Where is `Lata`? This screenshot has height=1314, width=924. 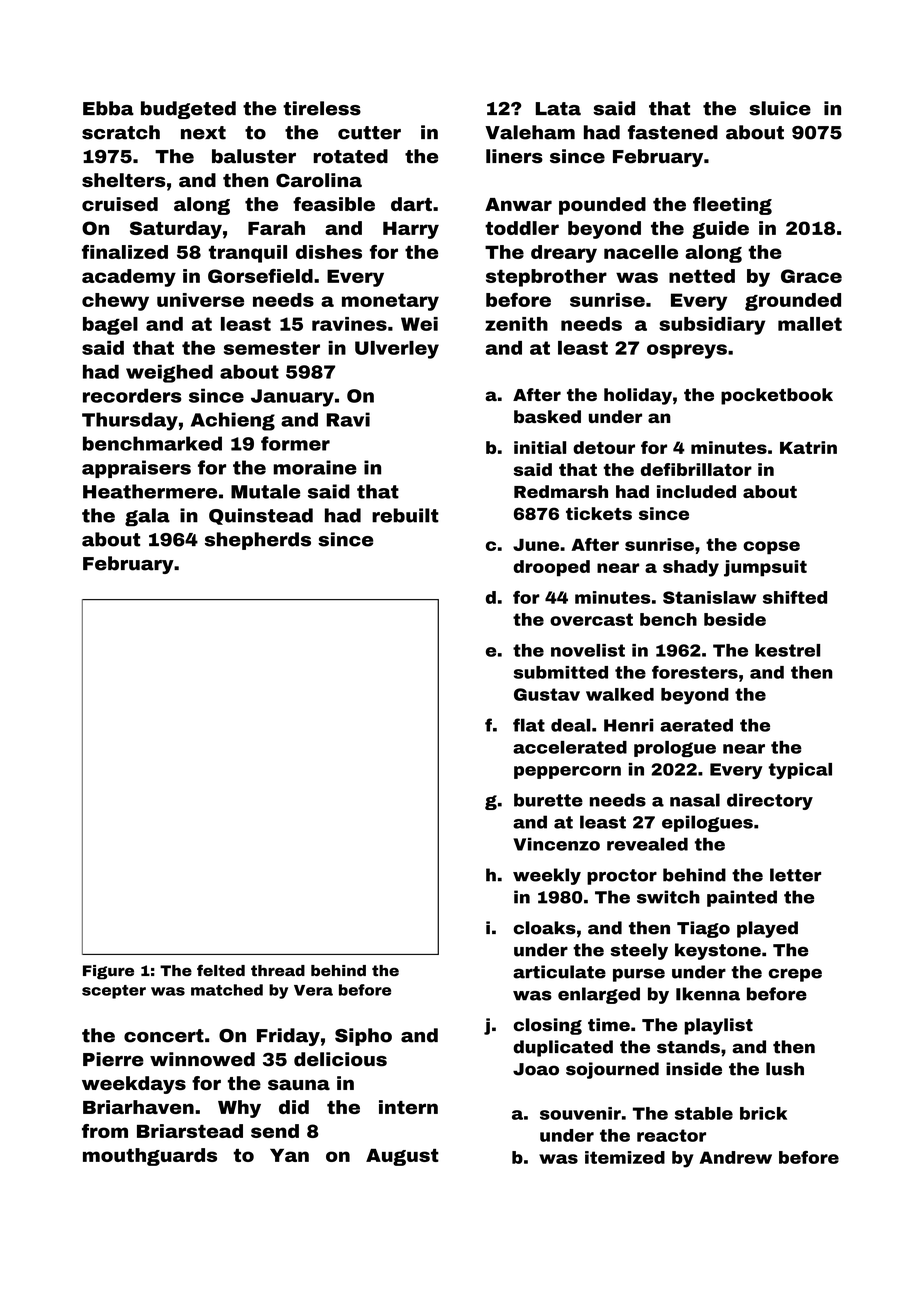
Lata is located at coordinates (558, 109).
